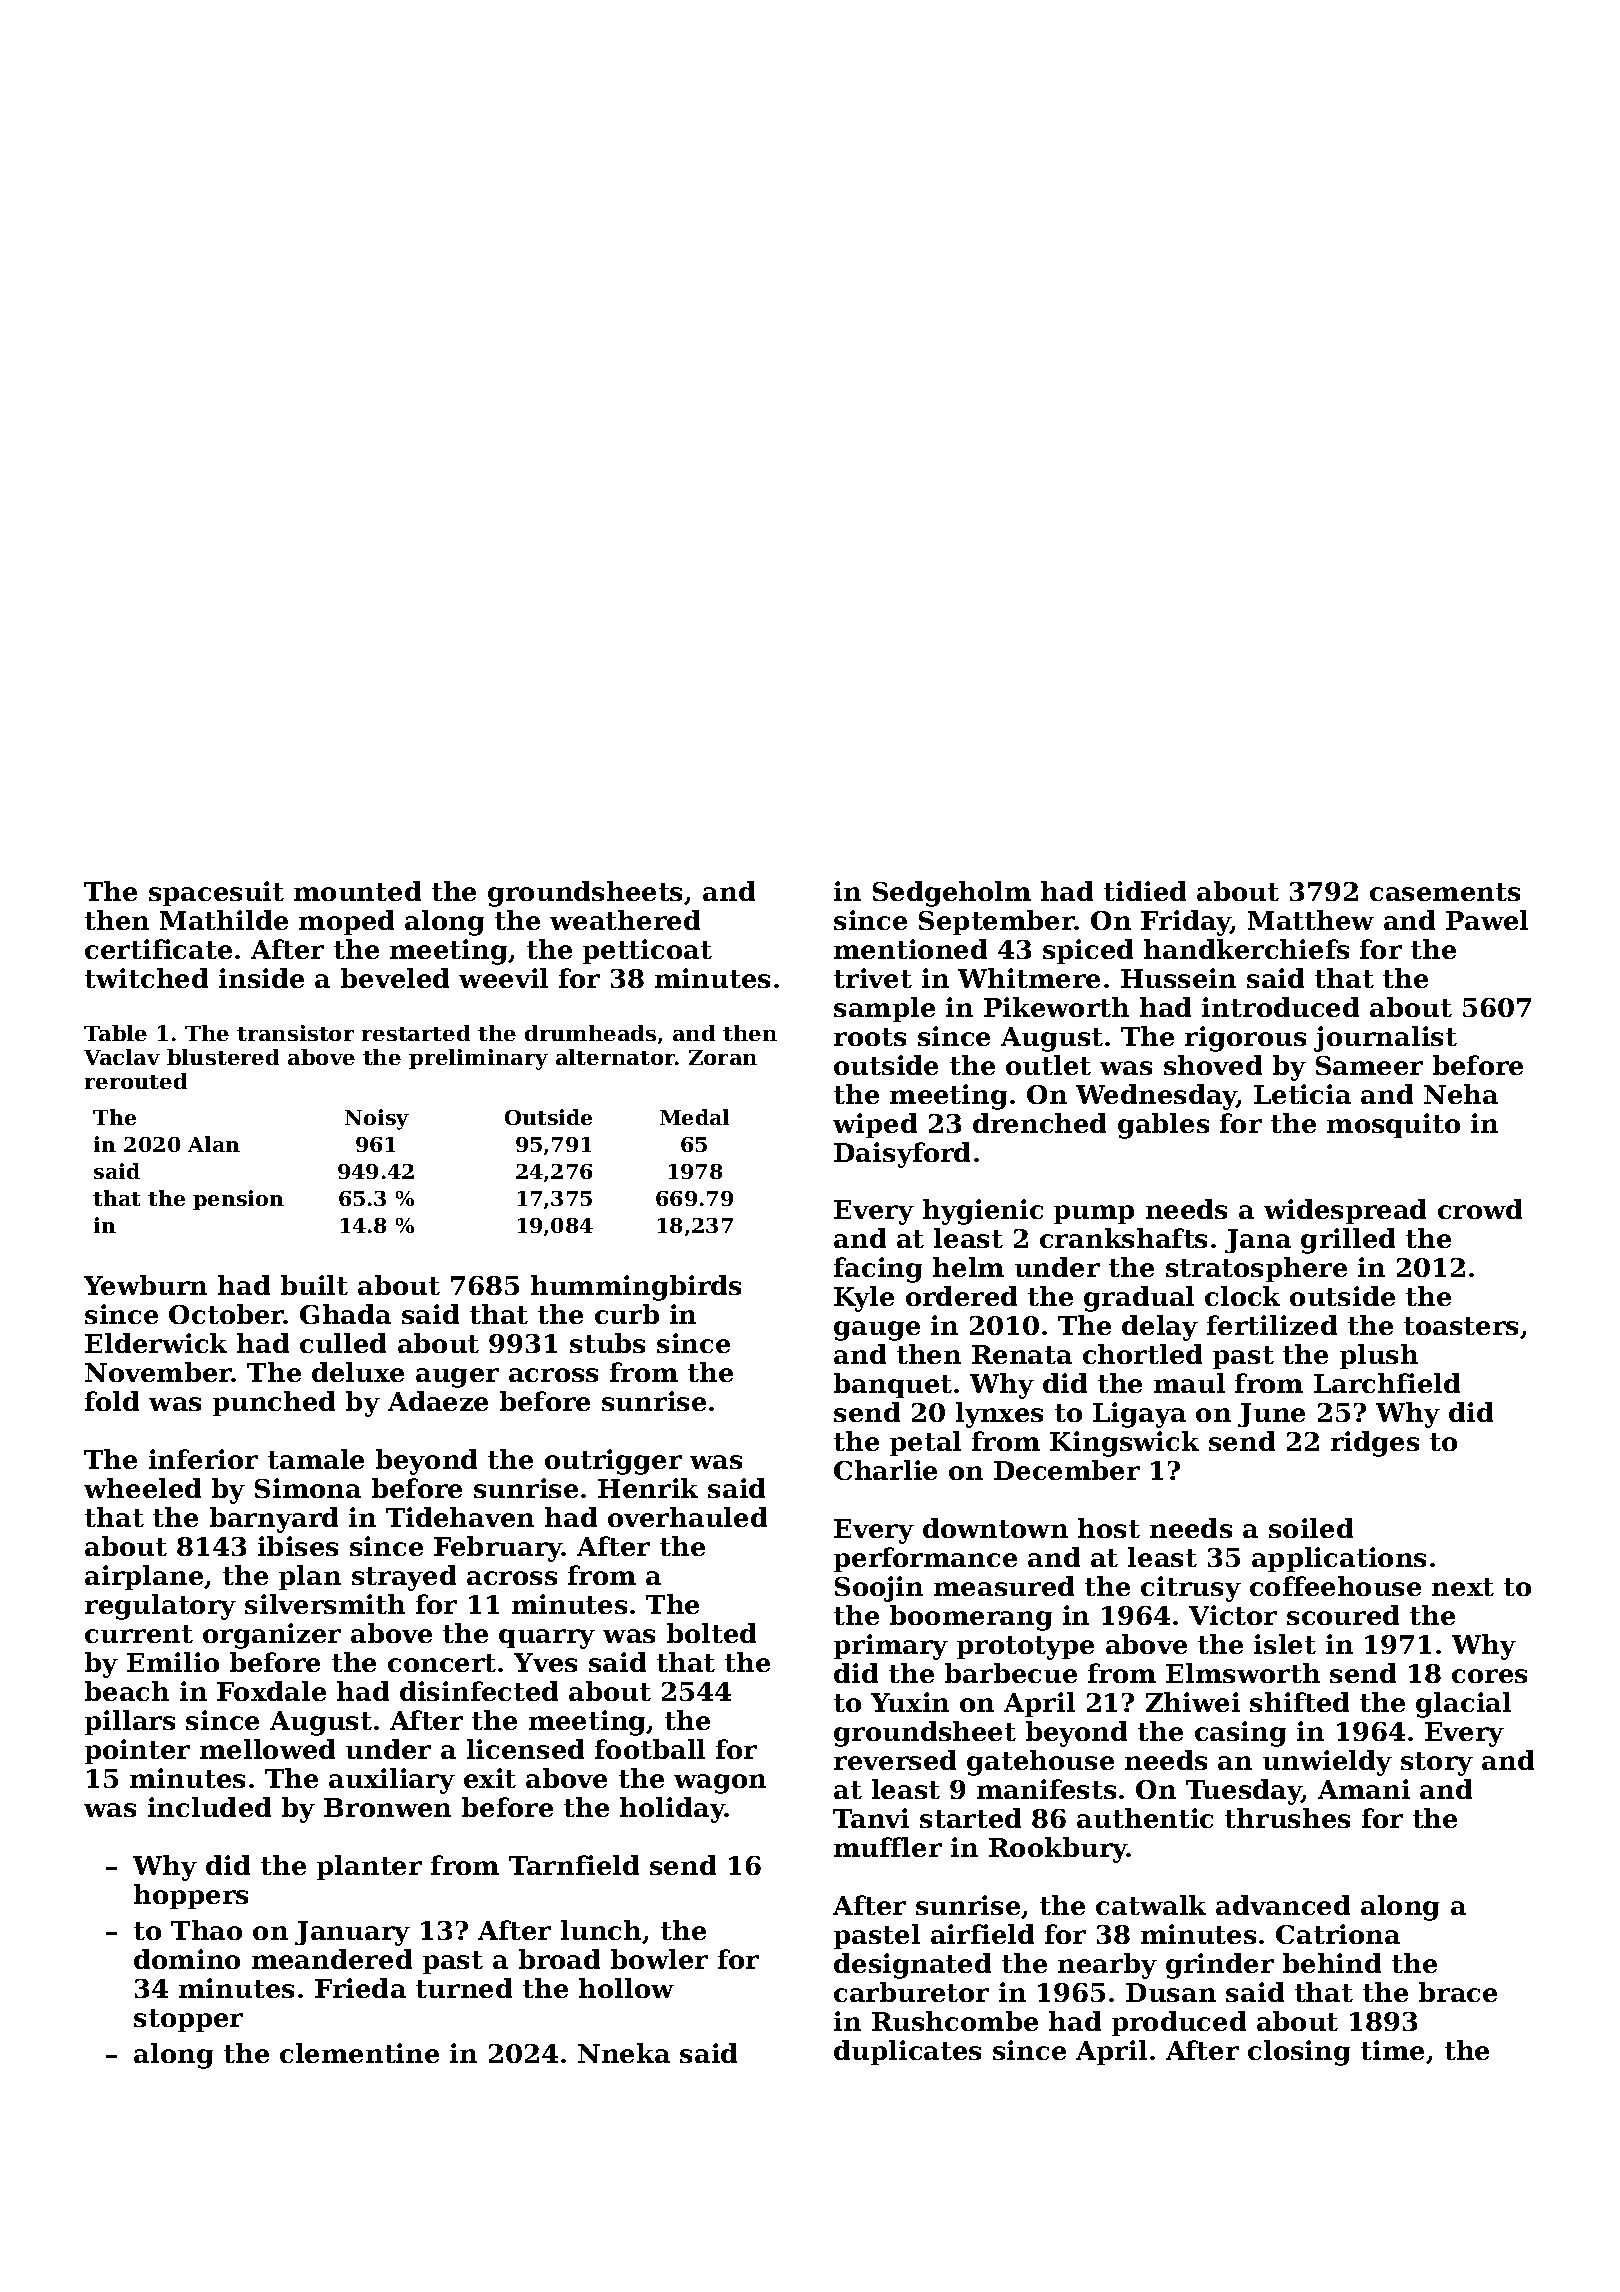  What do you see at coordinates (1046, 1789) in the screenshot?
I see `manifests` at bounding box center [1046, 1789].
